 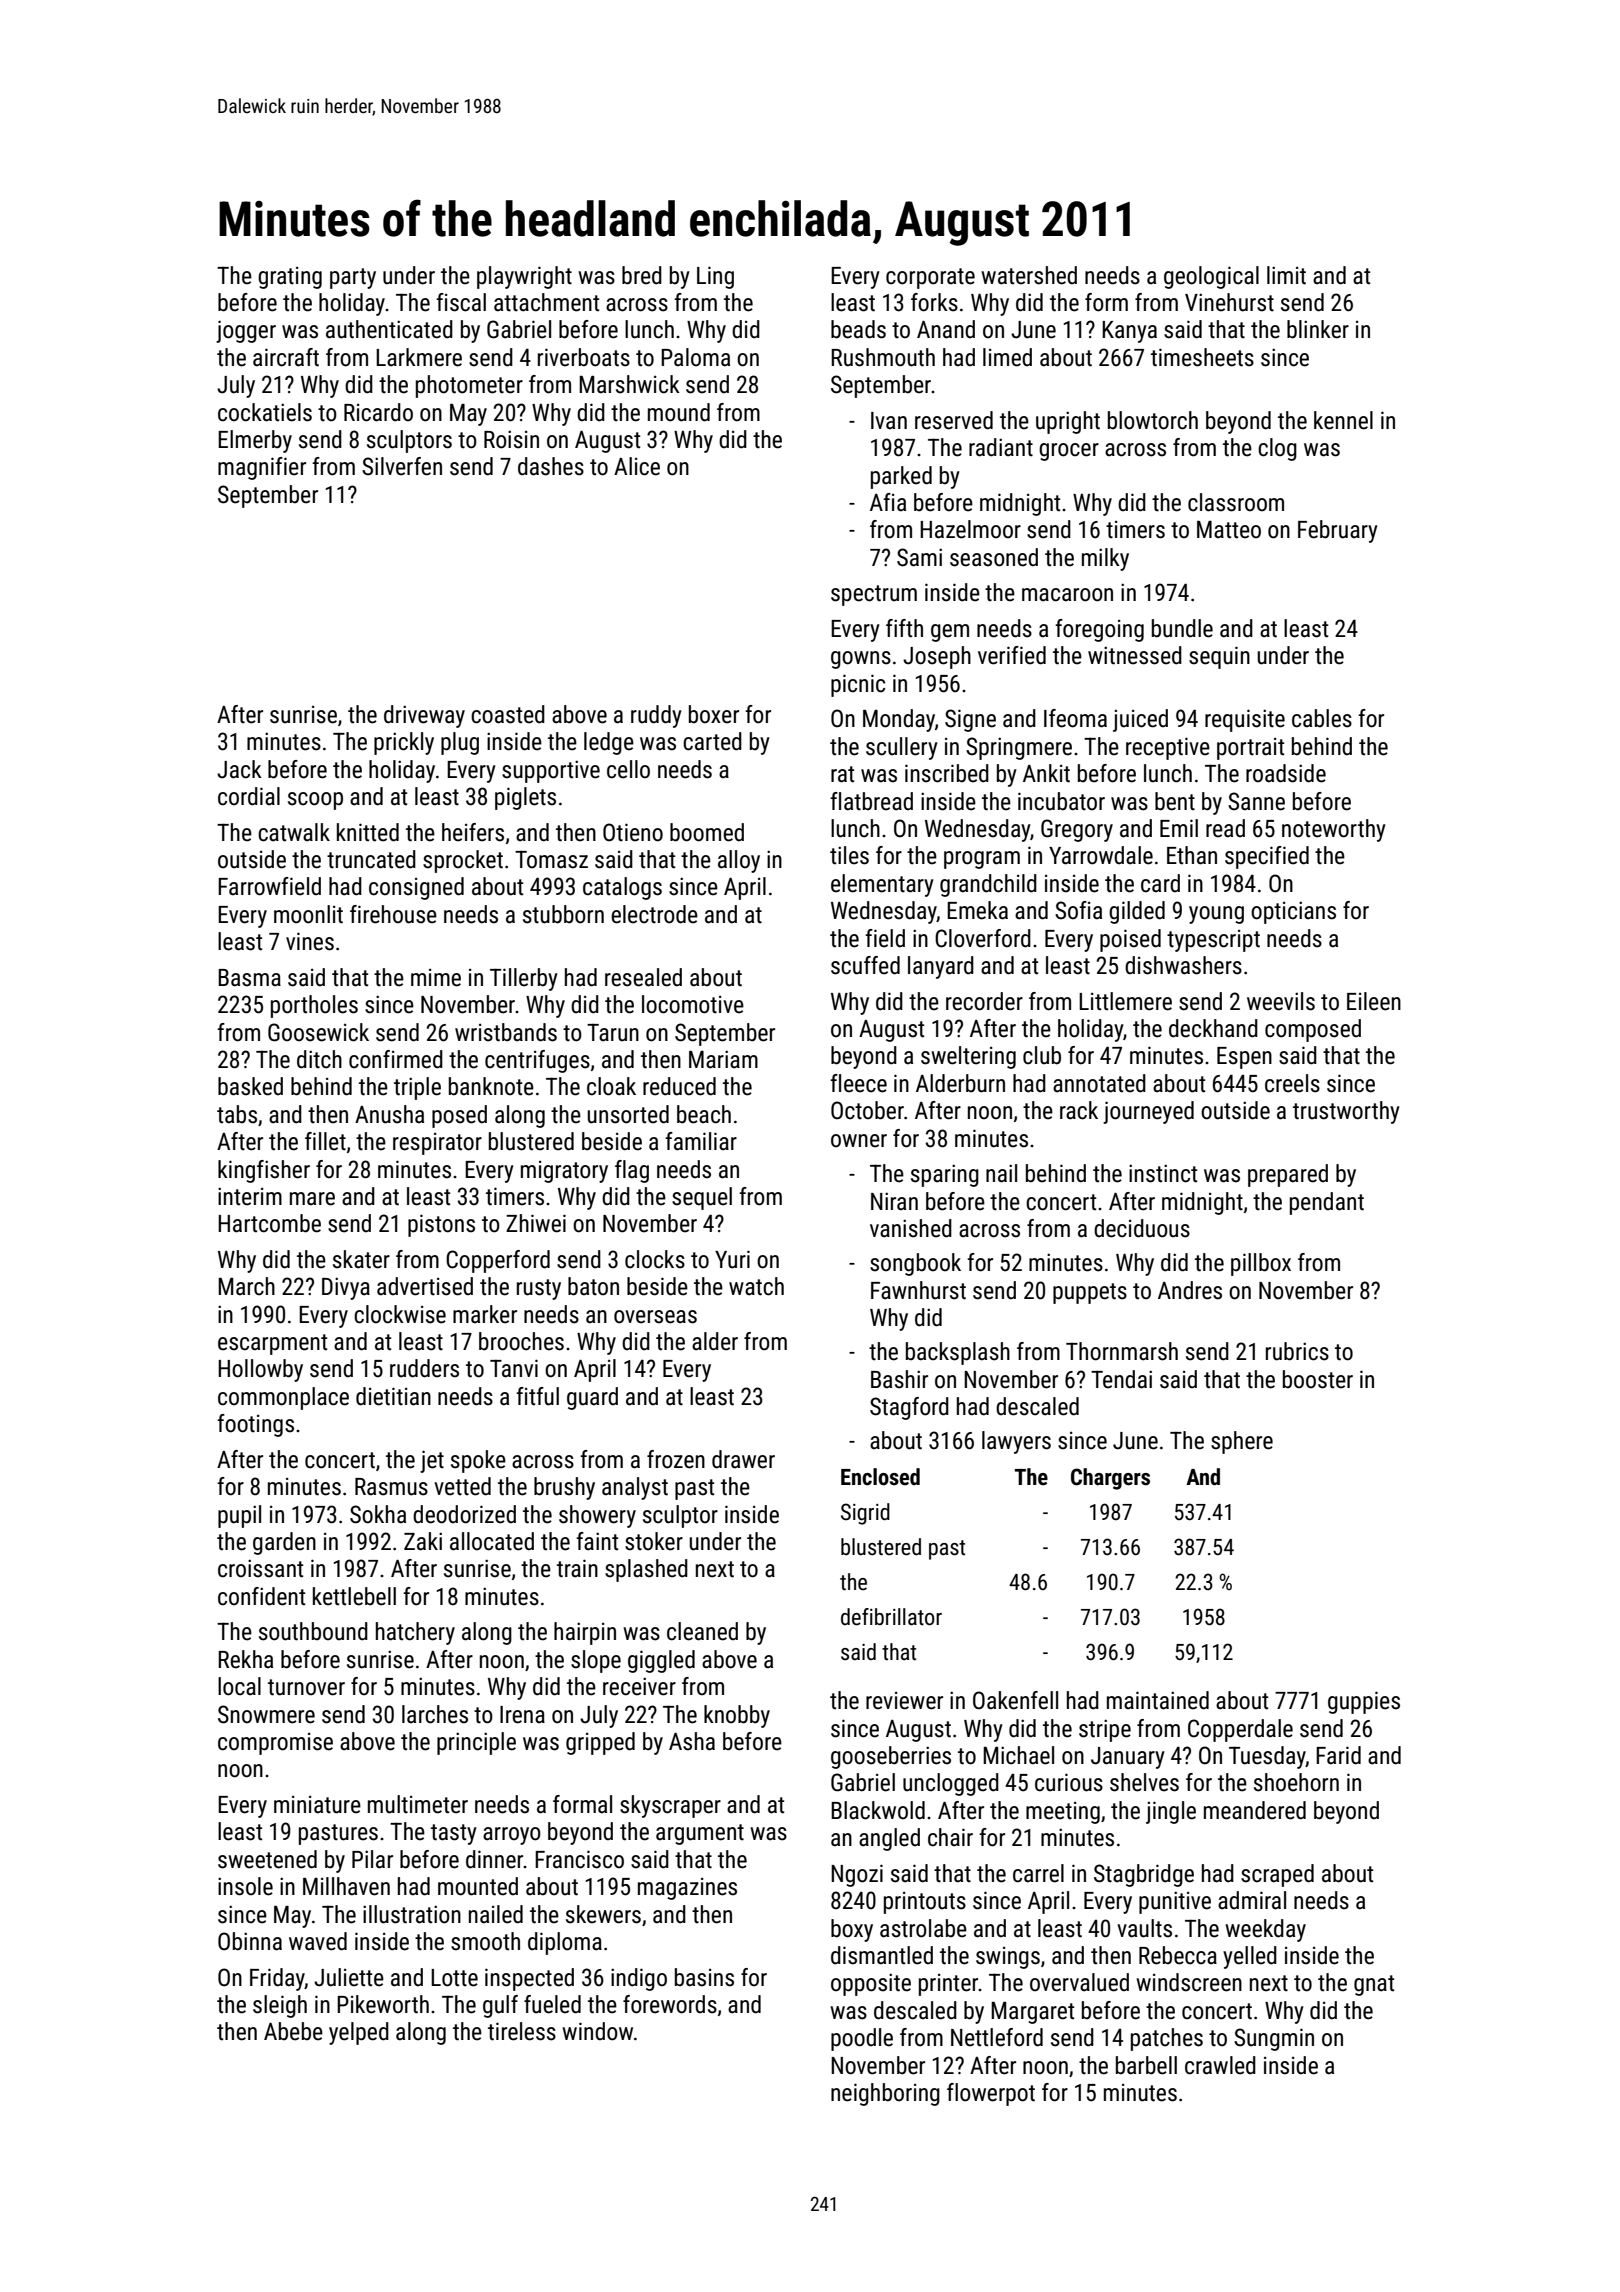 What do you see at coordinates (1016, 1442) in the page?
I see `lawyers` at bounding box center [1016, 1442].
